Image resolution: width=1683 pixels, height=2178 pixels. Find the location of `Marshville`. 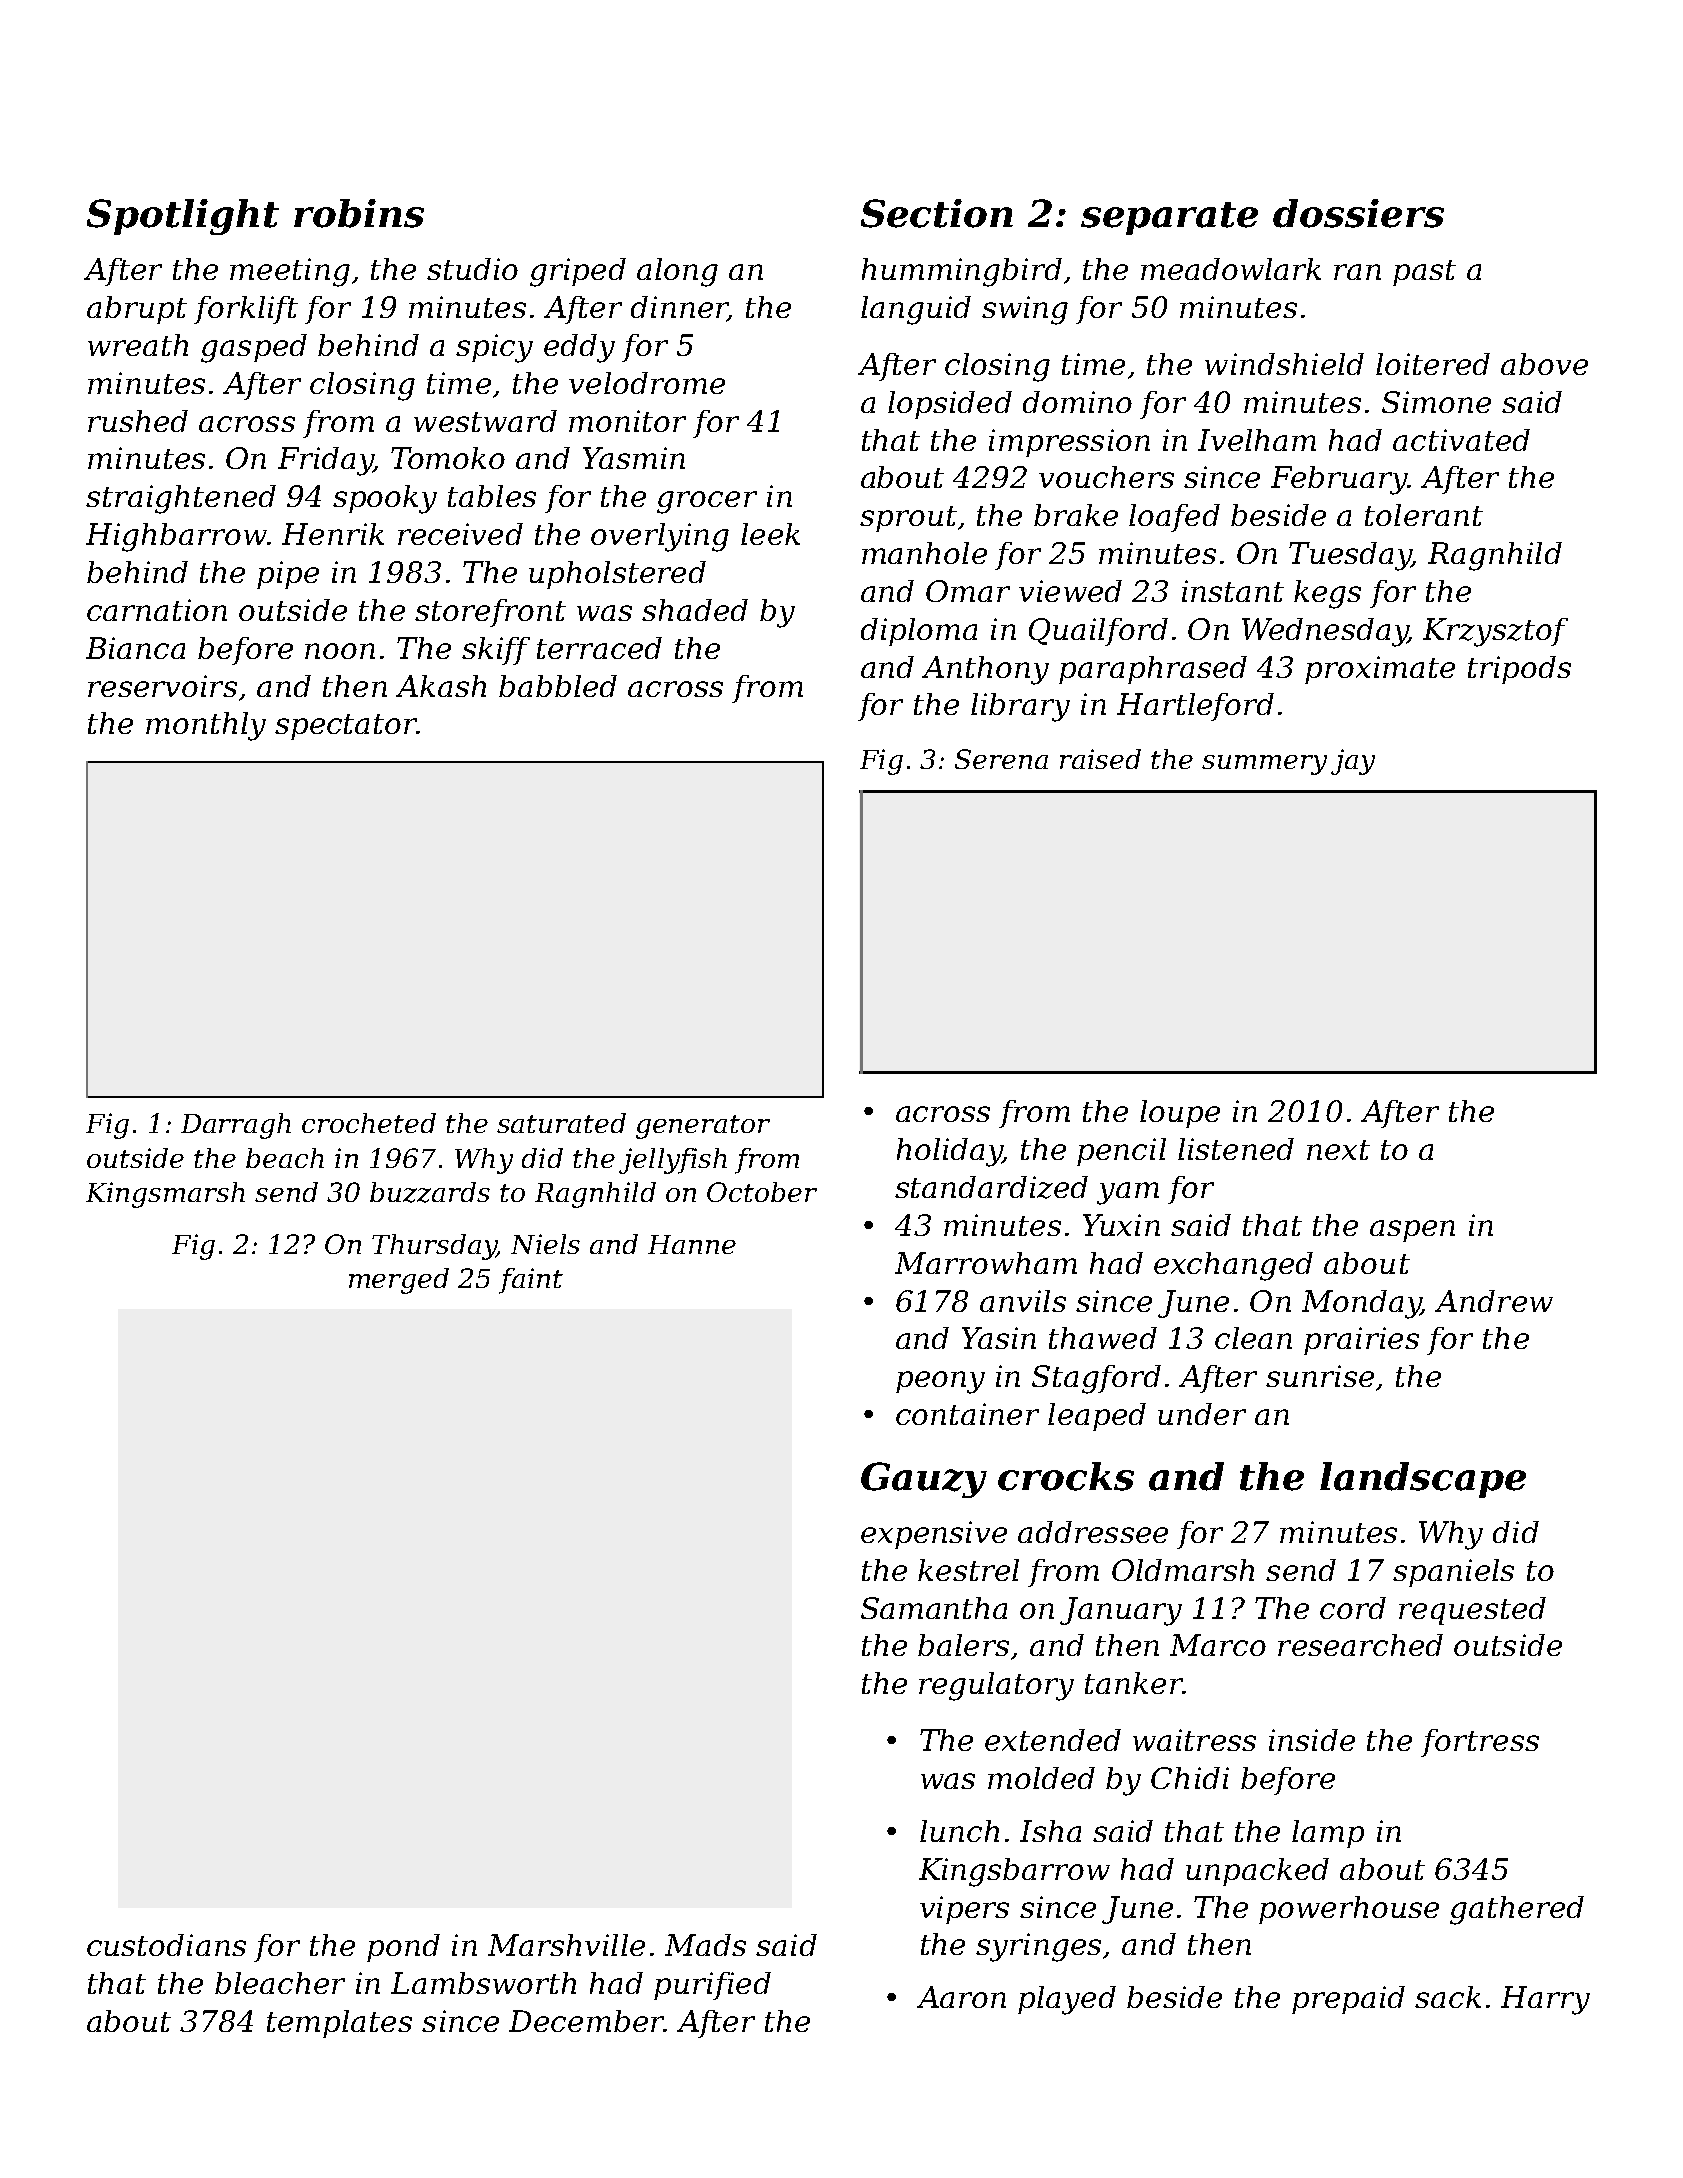

Marshville is located at coordinates (566, 1945).
